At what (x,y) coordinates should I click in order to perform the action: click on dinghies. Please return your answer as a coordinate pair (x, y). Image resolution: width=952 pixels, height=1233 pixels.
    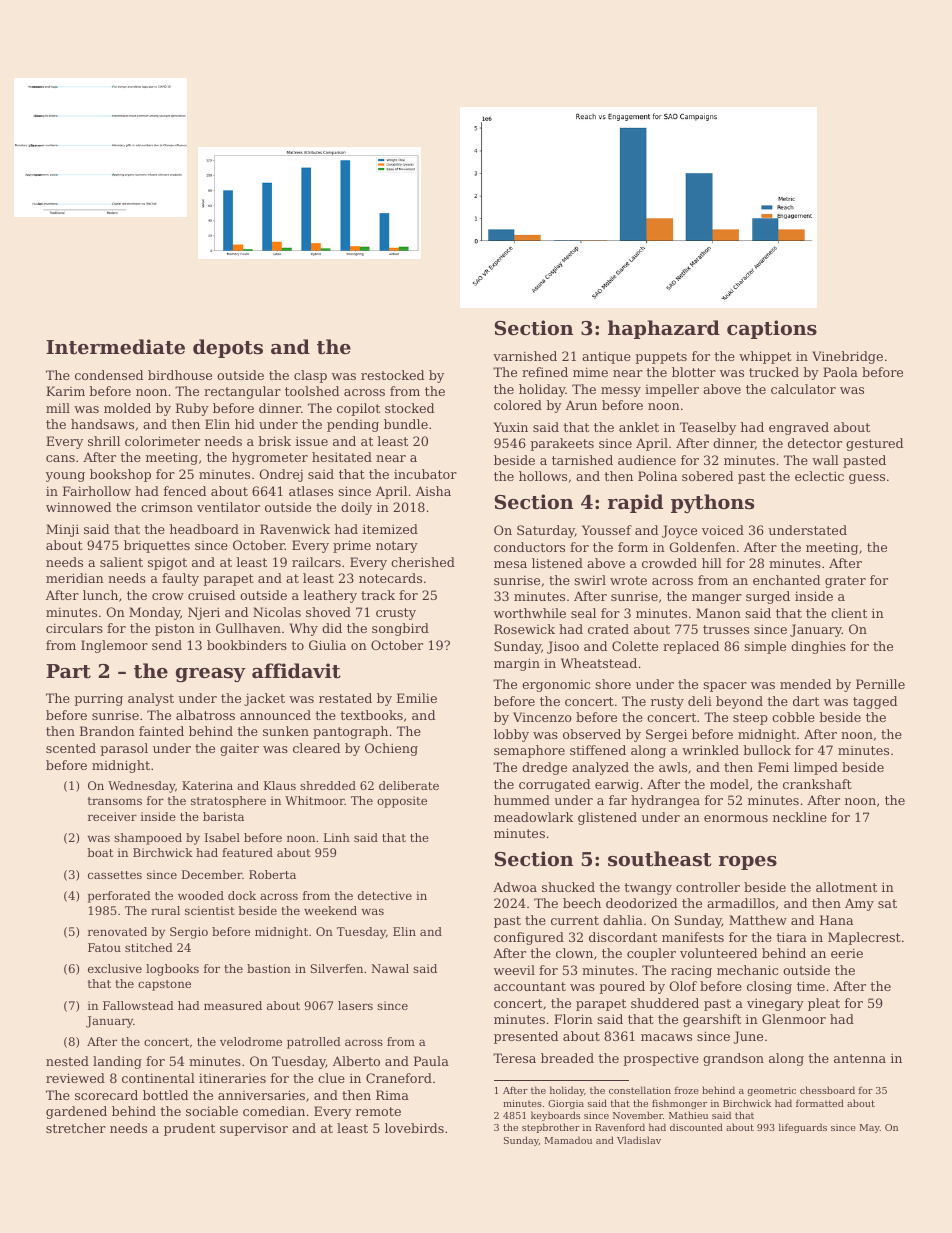
    Looking at the image, I should click on (818, 647).
